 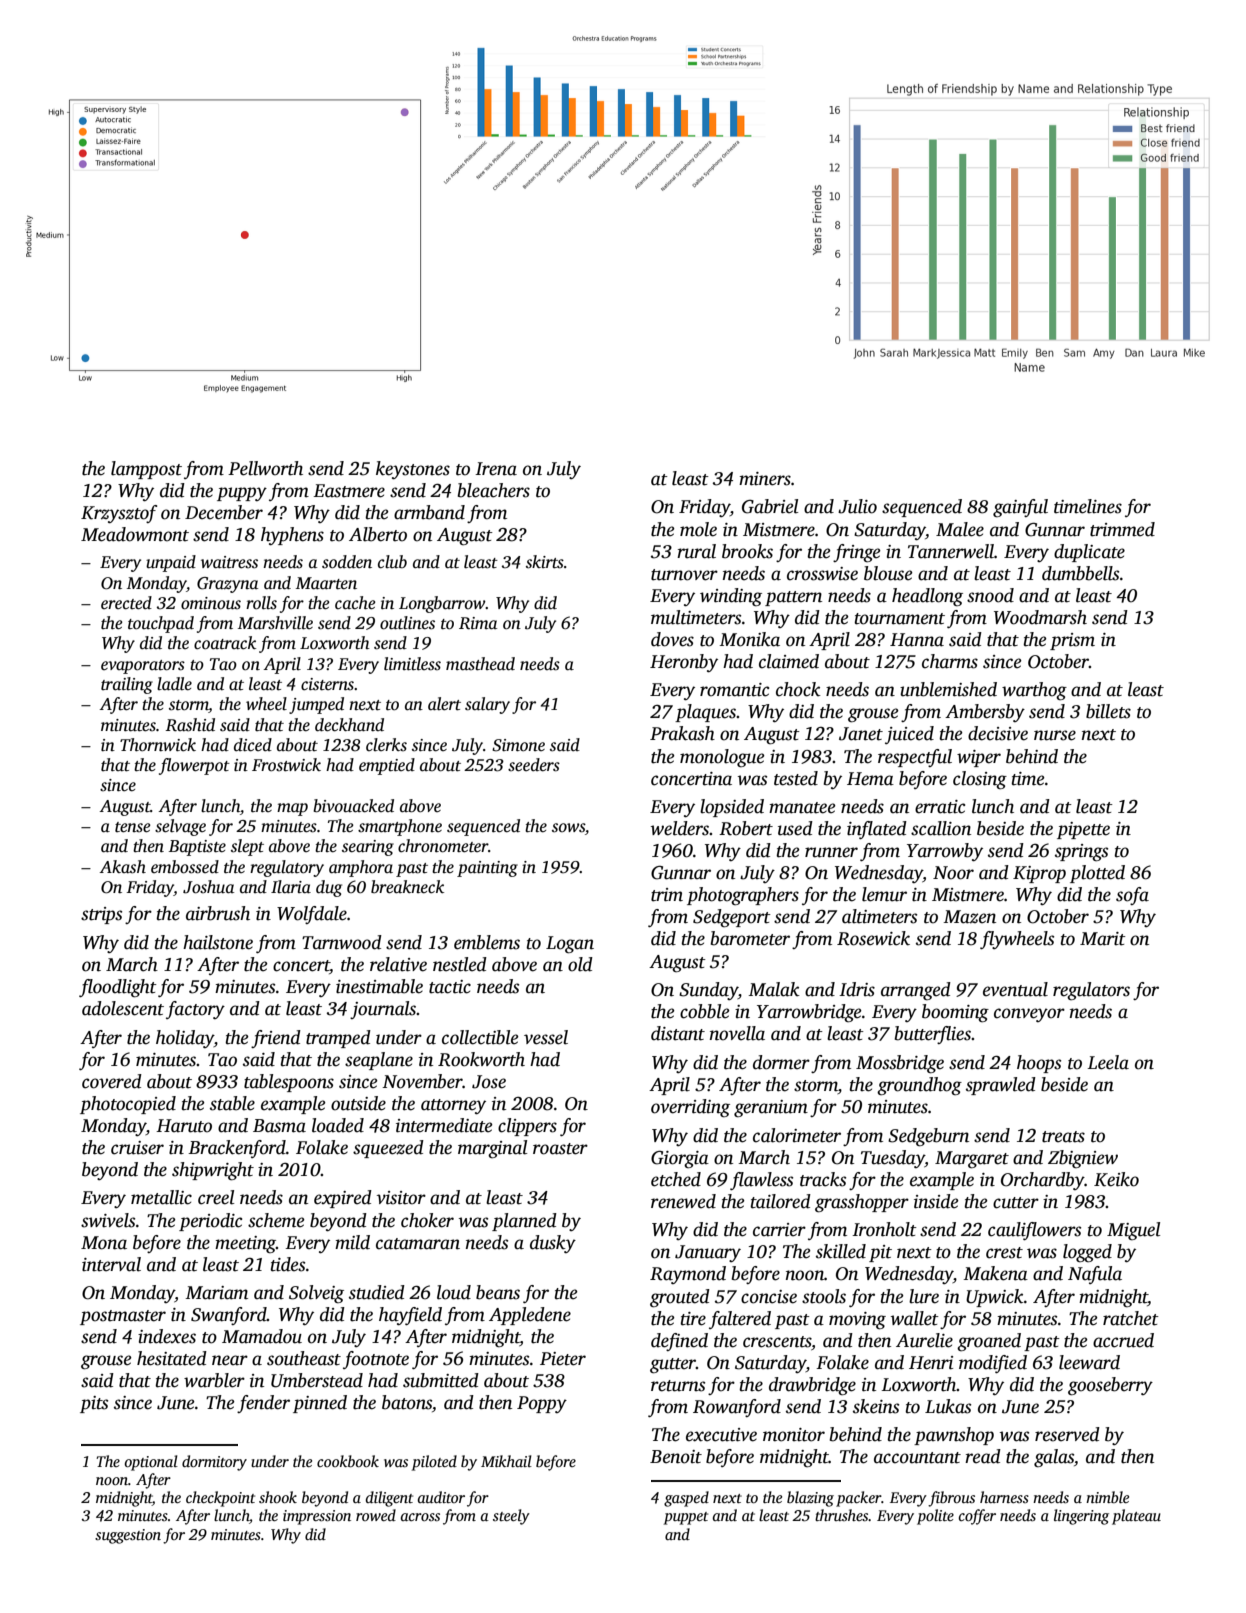 I want to click on Julio, so click(x=857, y=506).
